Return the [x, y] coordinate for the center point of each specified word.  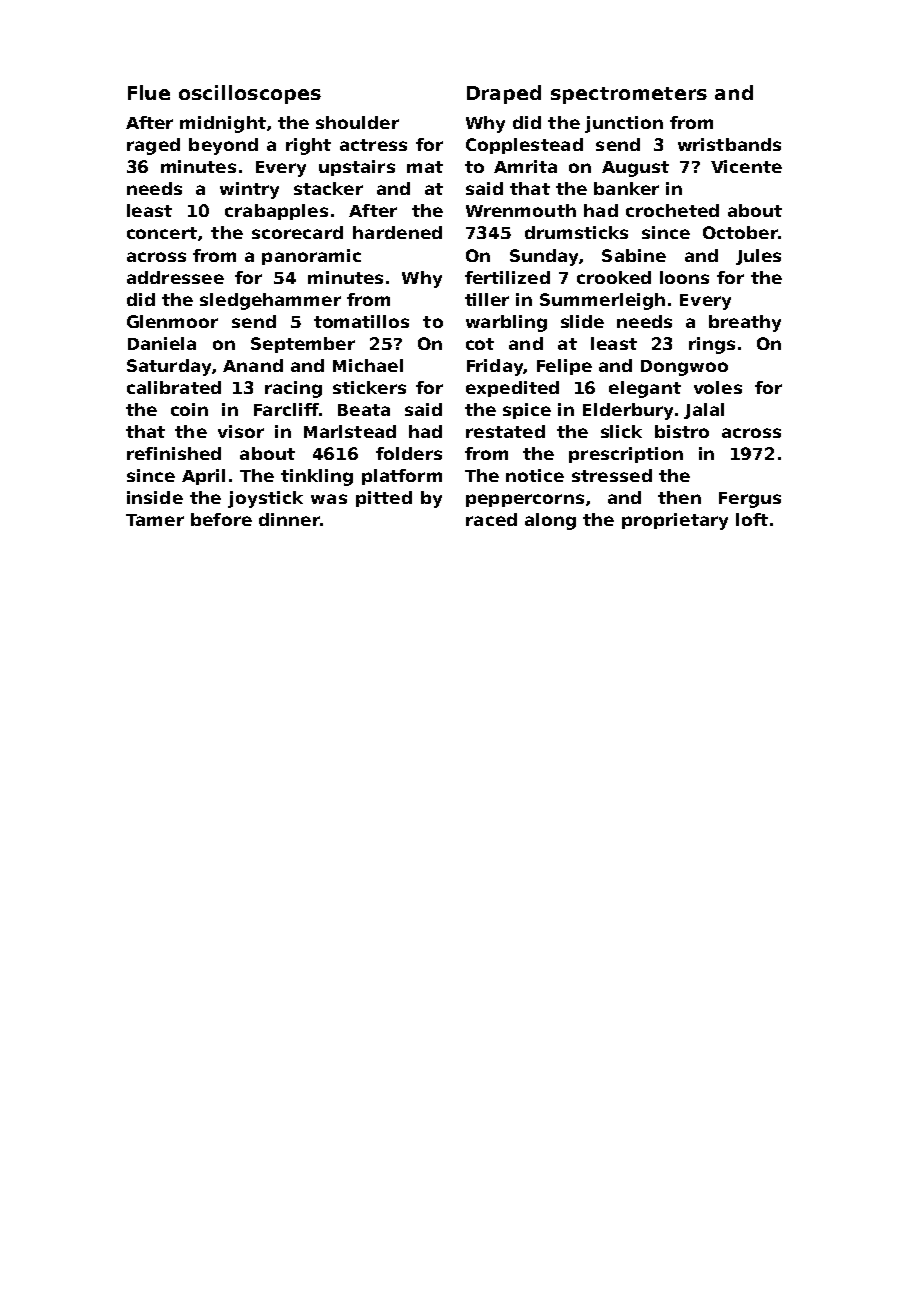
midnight [223, 124]
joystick [265, 499]
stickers [369, 387]
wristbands [729, 144]
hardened [397, 232]
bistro [682, 431]
